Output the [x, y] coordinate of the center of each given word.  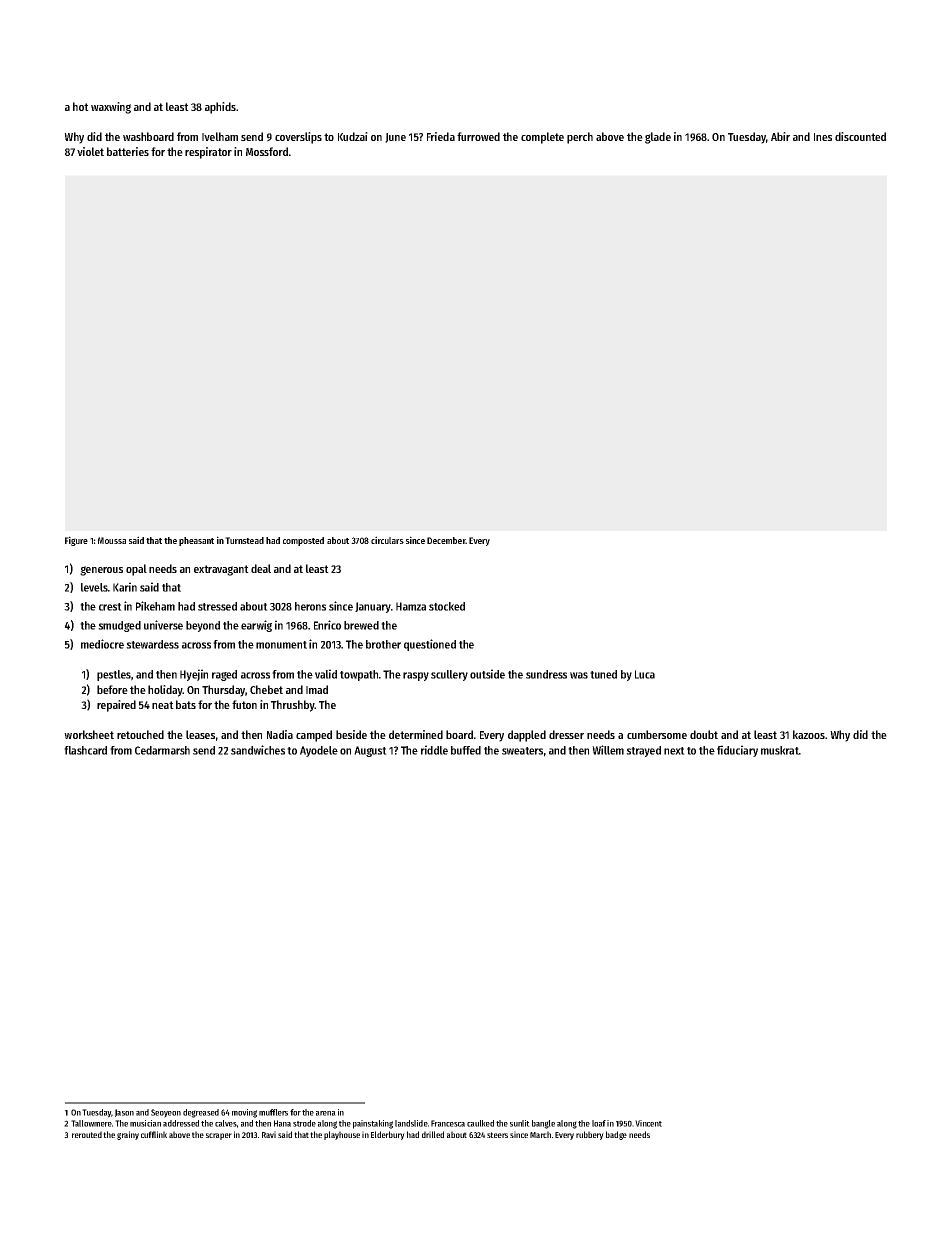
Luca [645, 674]
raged [224, 675]
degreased [201, 1113]
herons [310, 606]
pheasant [196, 541]
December [446, 540]
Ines [823, 137]
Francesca [448, 1123]
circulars [387, 540]
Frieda [441, 136]
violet [90, 151]
